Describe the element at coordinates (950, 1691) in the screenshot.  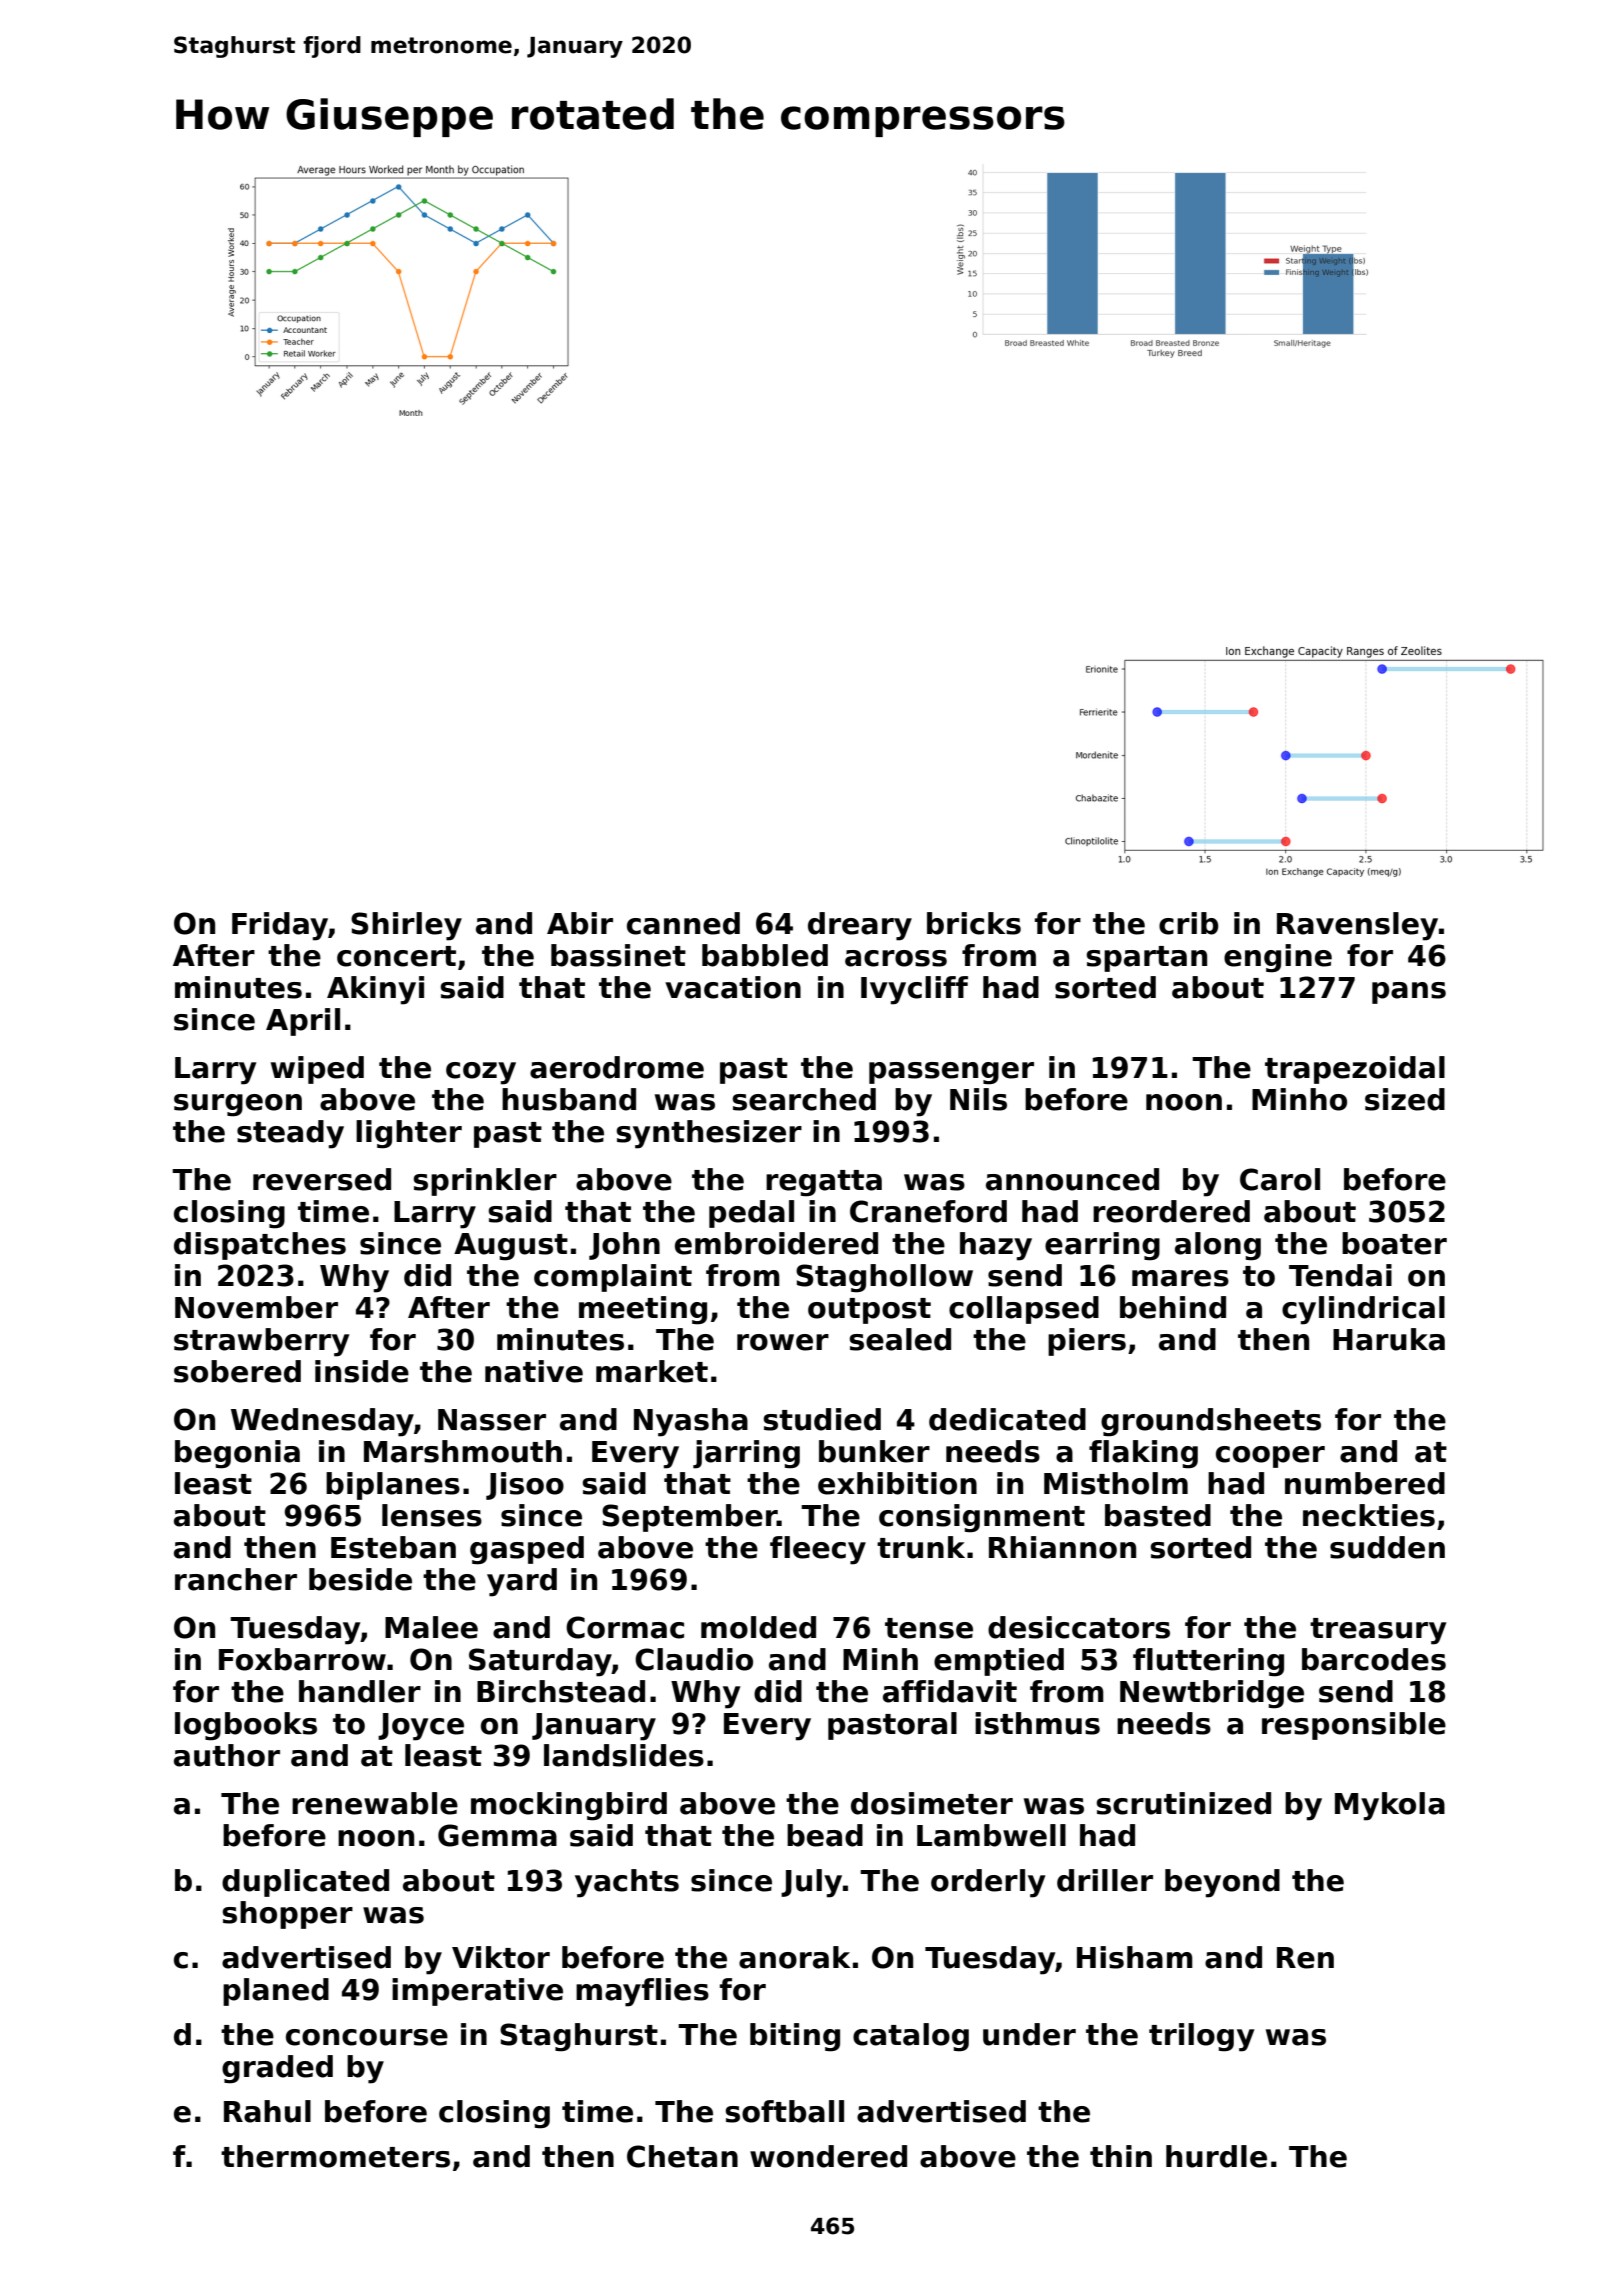
I see `affidavit` at that location.
